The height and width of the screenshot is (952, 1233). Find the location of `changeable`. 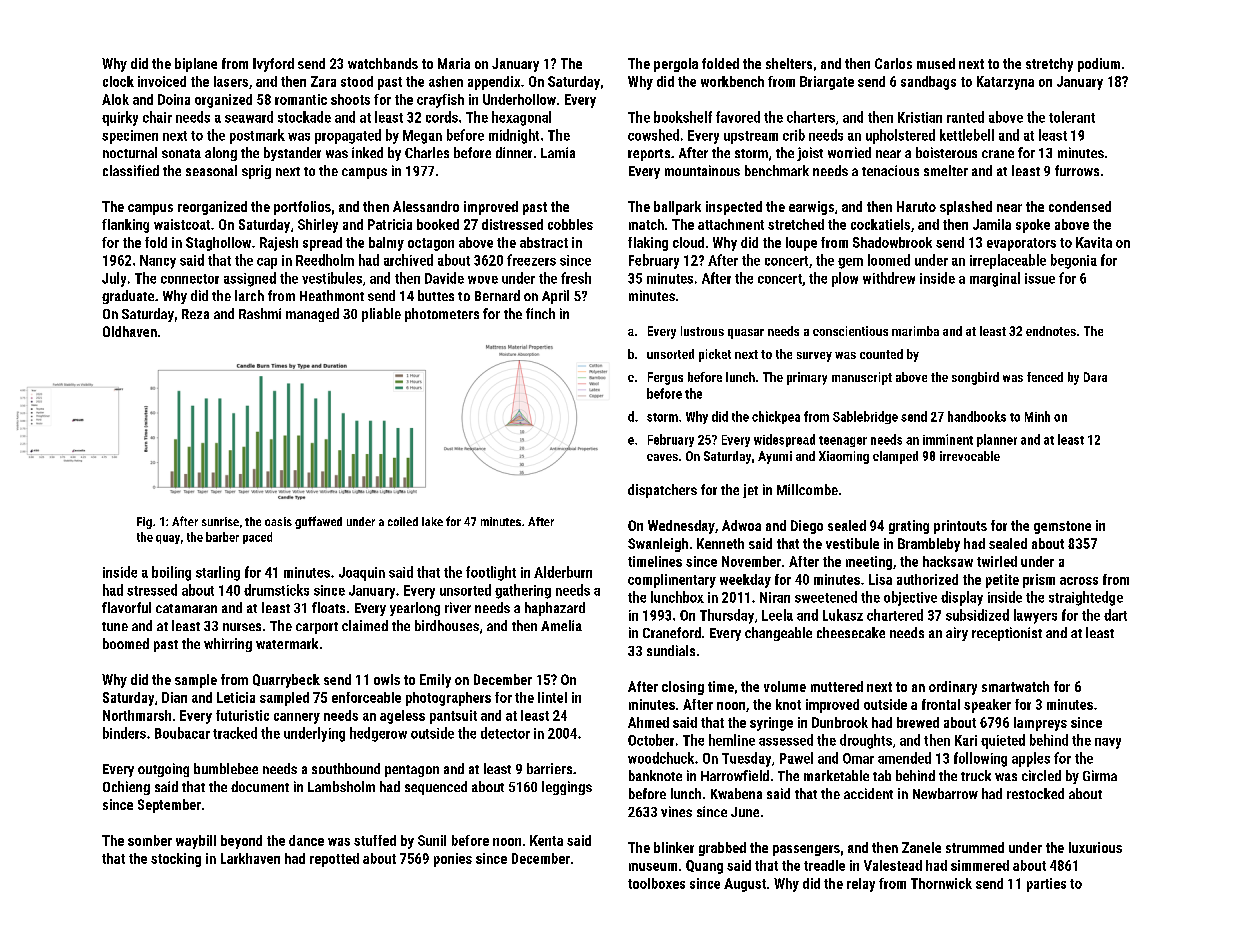

changeable is located at coordinates (778, 634).
